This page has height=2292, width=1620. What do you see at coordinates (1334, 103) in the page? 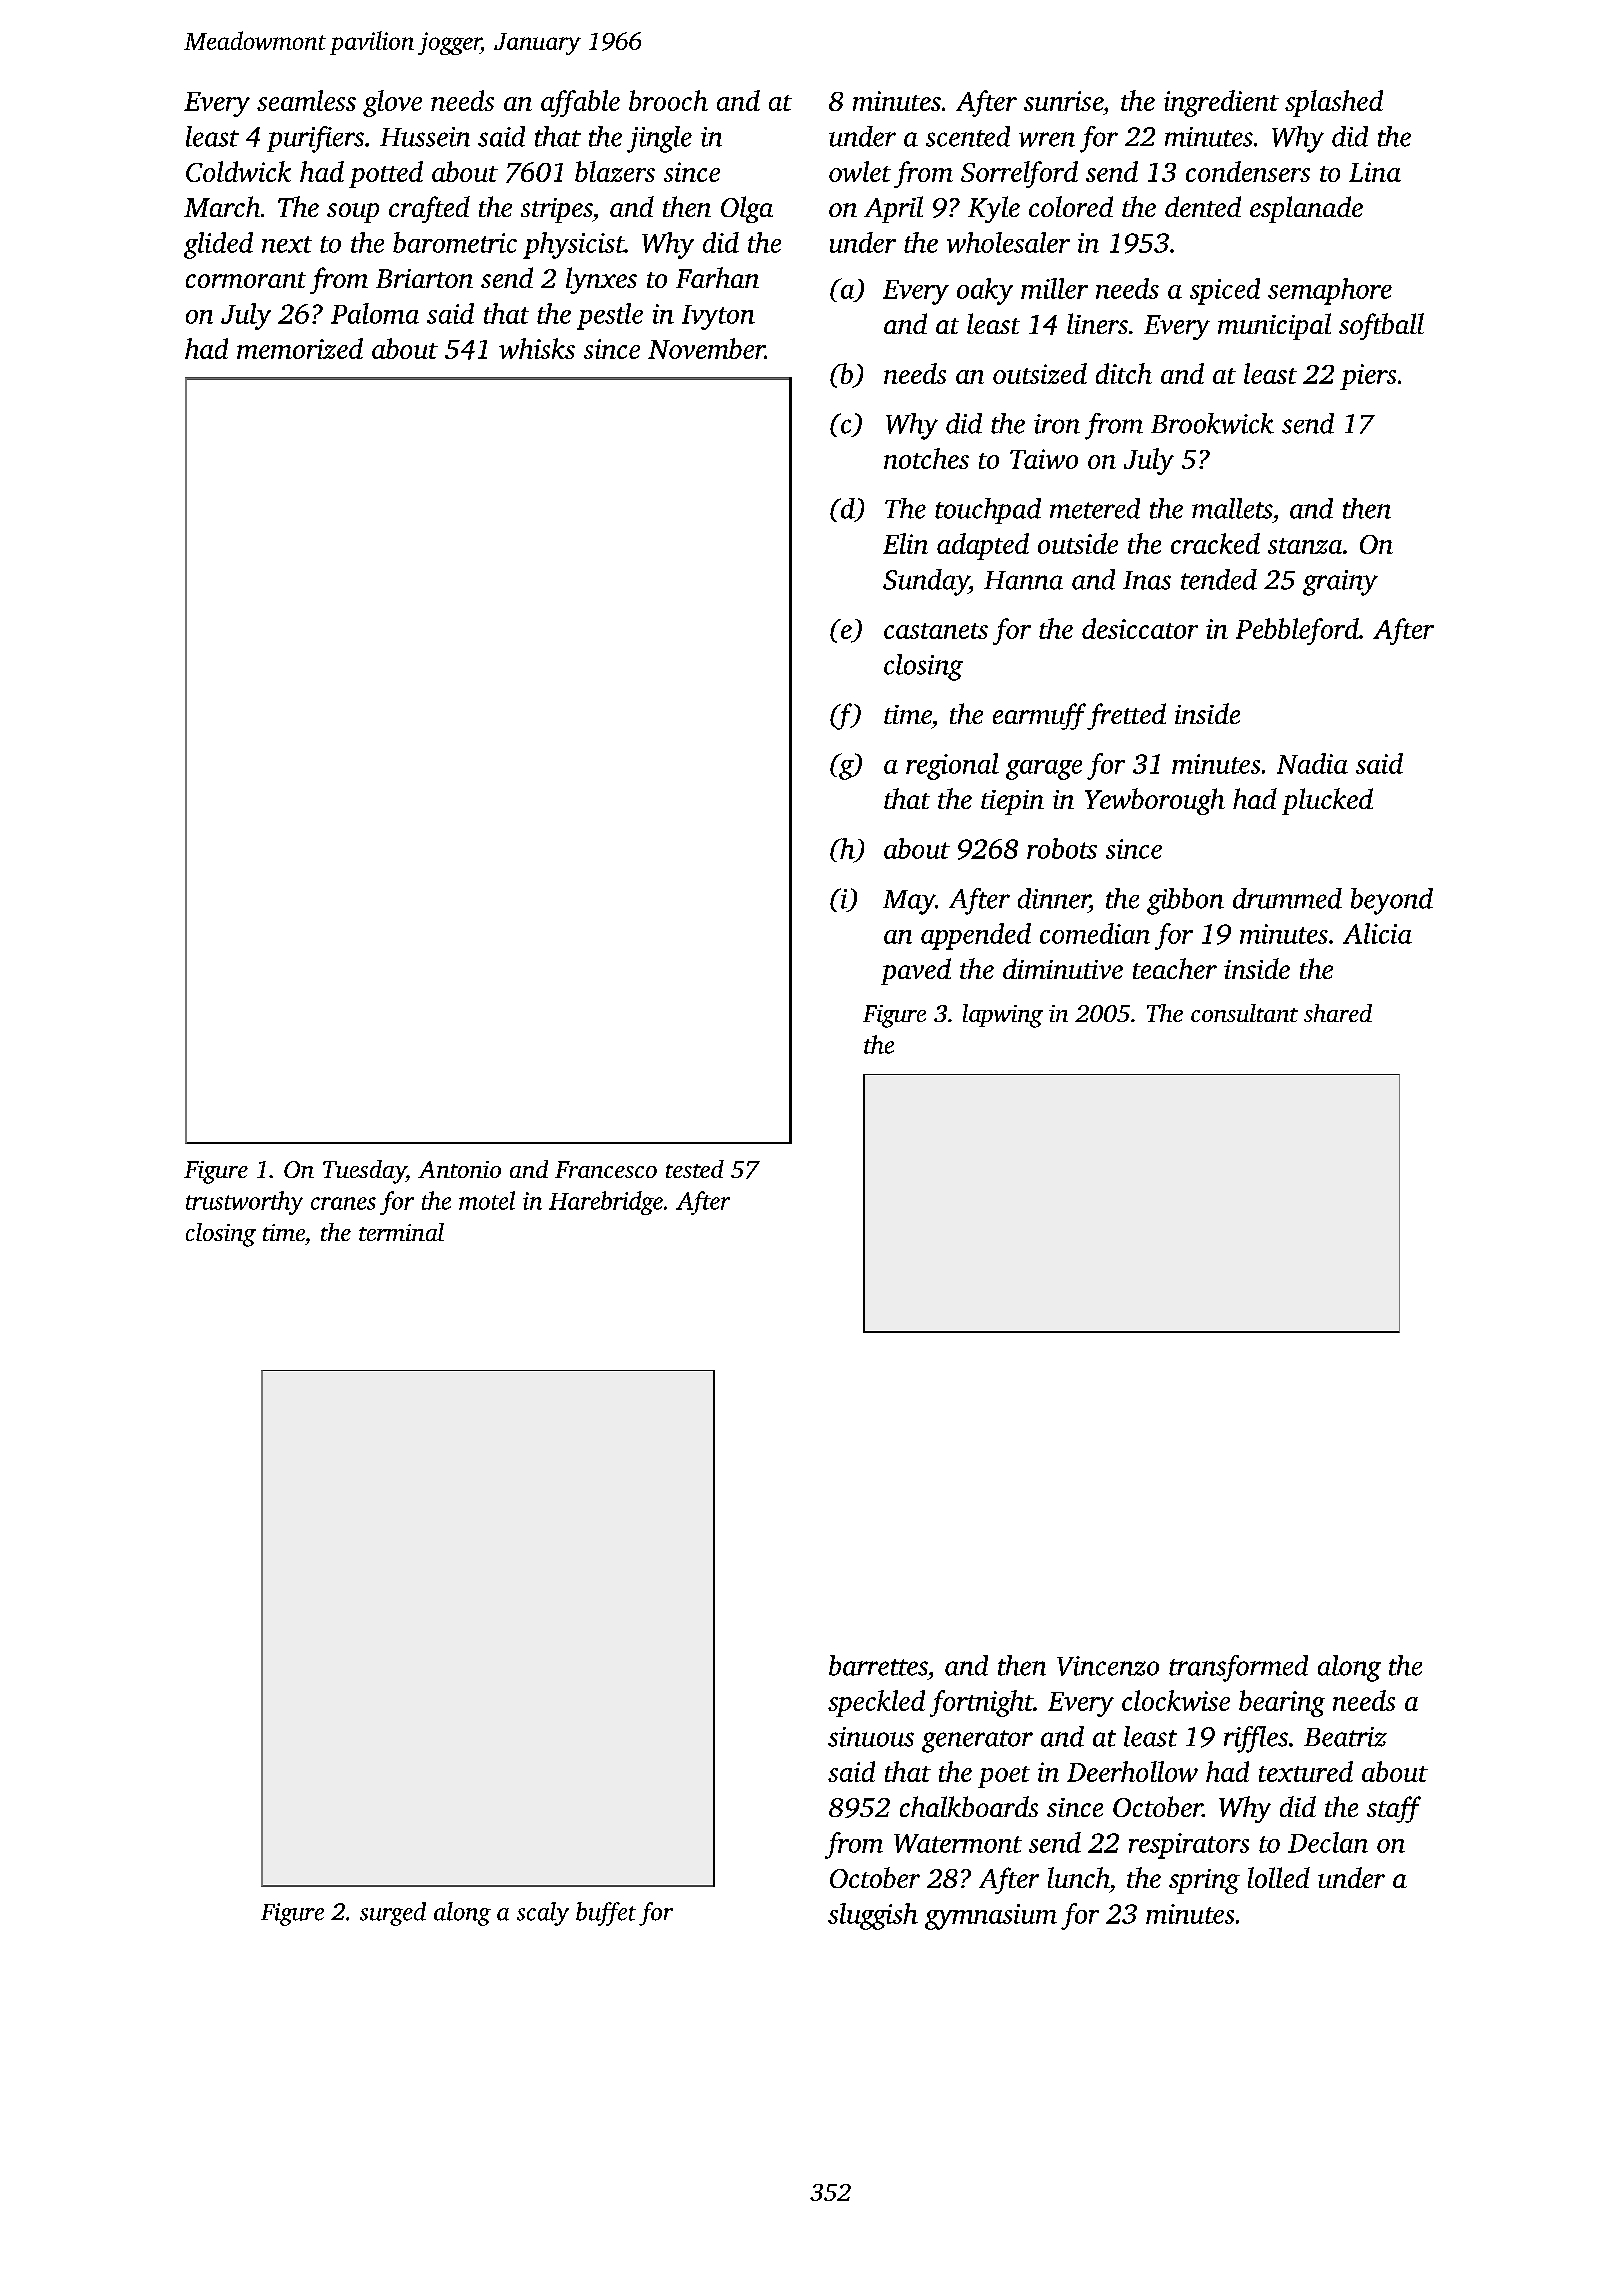
I see `splashed` at bounding box center [1334, 103].
